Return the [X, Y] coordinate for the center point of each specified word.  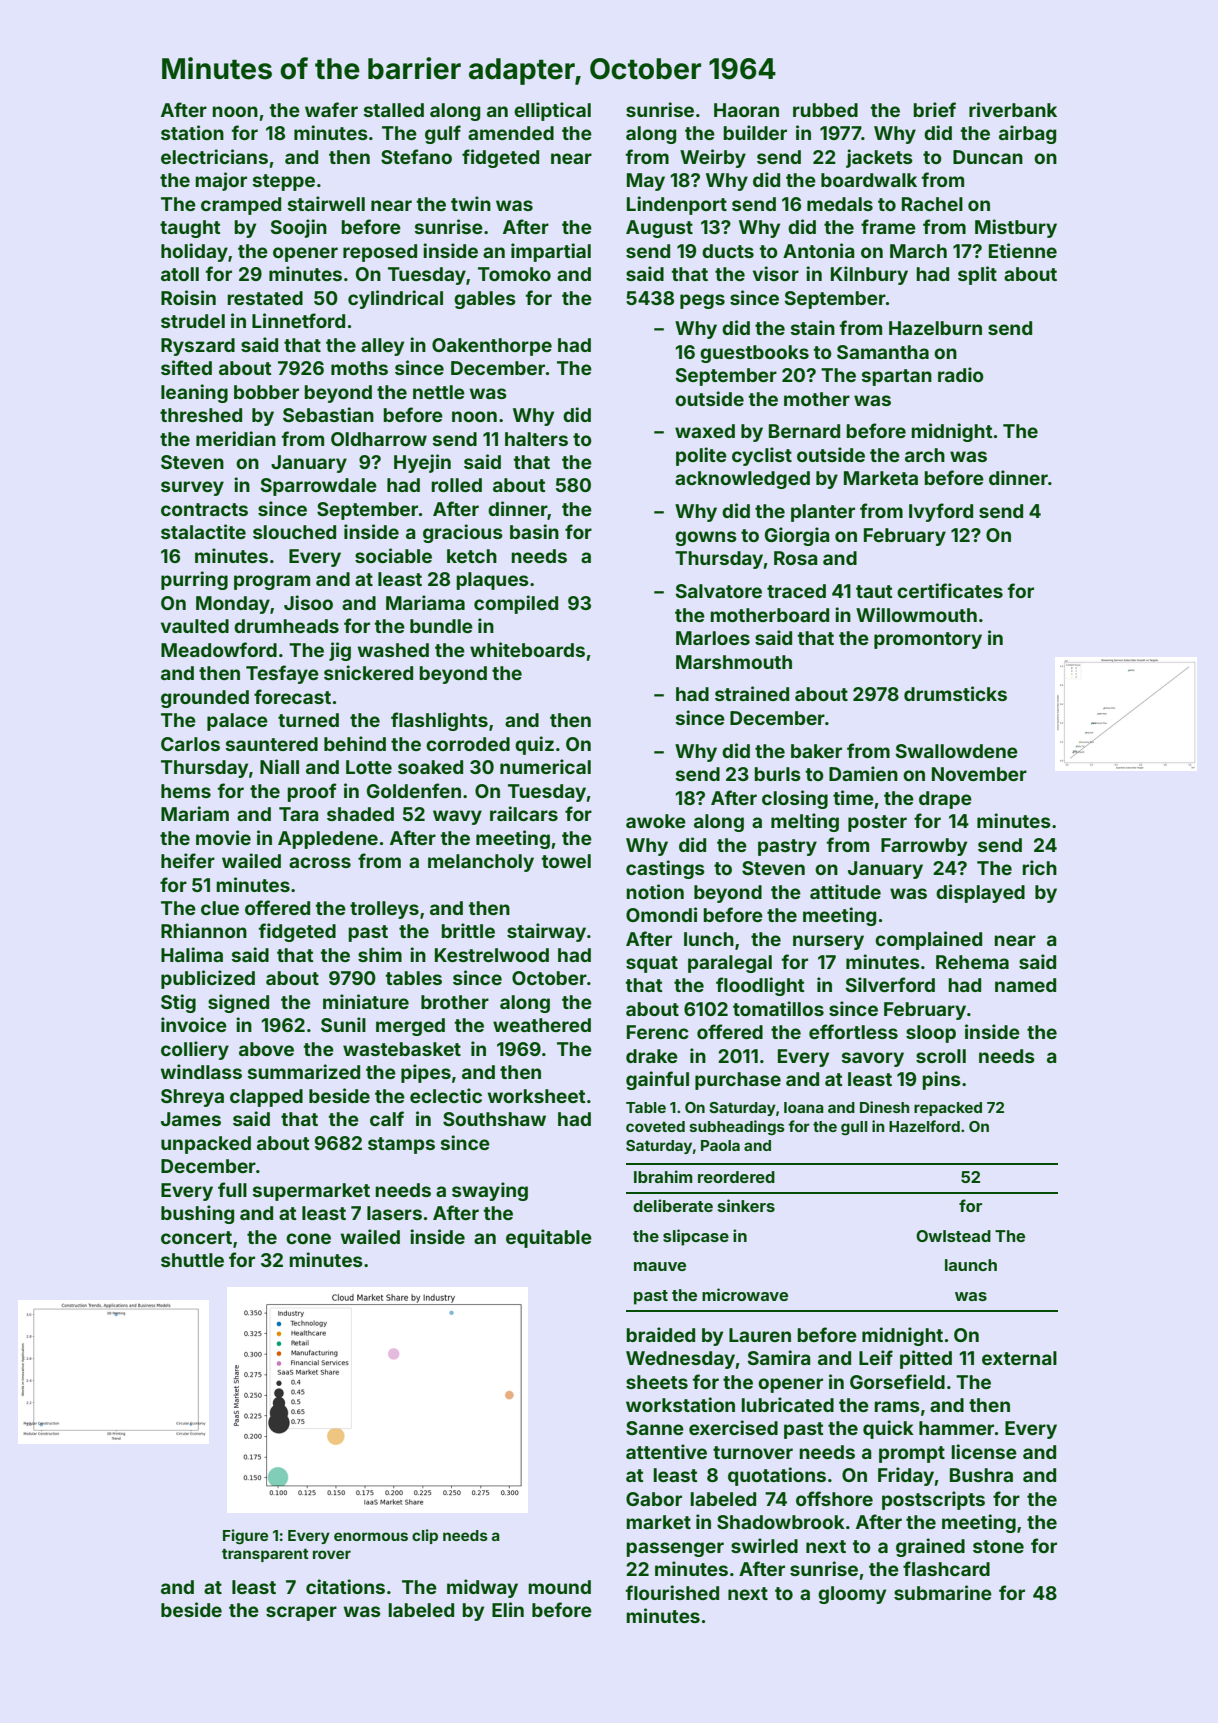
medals [840, 204]
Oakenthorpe [492, 347]
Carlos [190, 744]
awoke [656, 821]
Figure [245, 1537]
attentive [666, 1451]
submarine [943, 1592]
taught [190, 229]
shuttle [192, 1260]
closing [795, 799]
